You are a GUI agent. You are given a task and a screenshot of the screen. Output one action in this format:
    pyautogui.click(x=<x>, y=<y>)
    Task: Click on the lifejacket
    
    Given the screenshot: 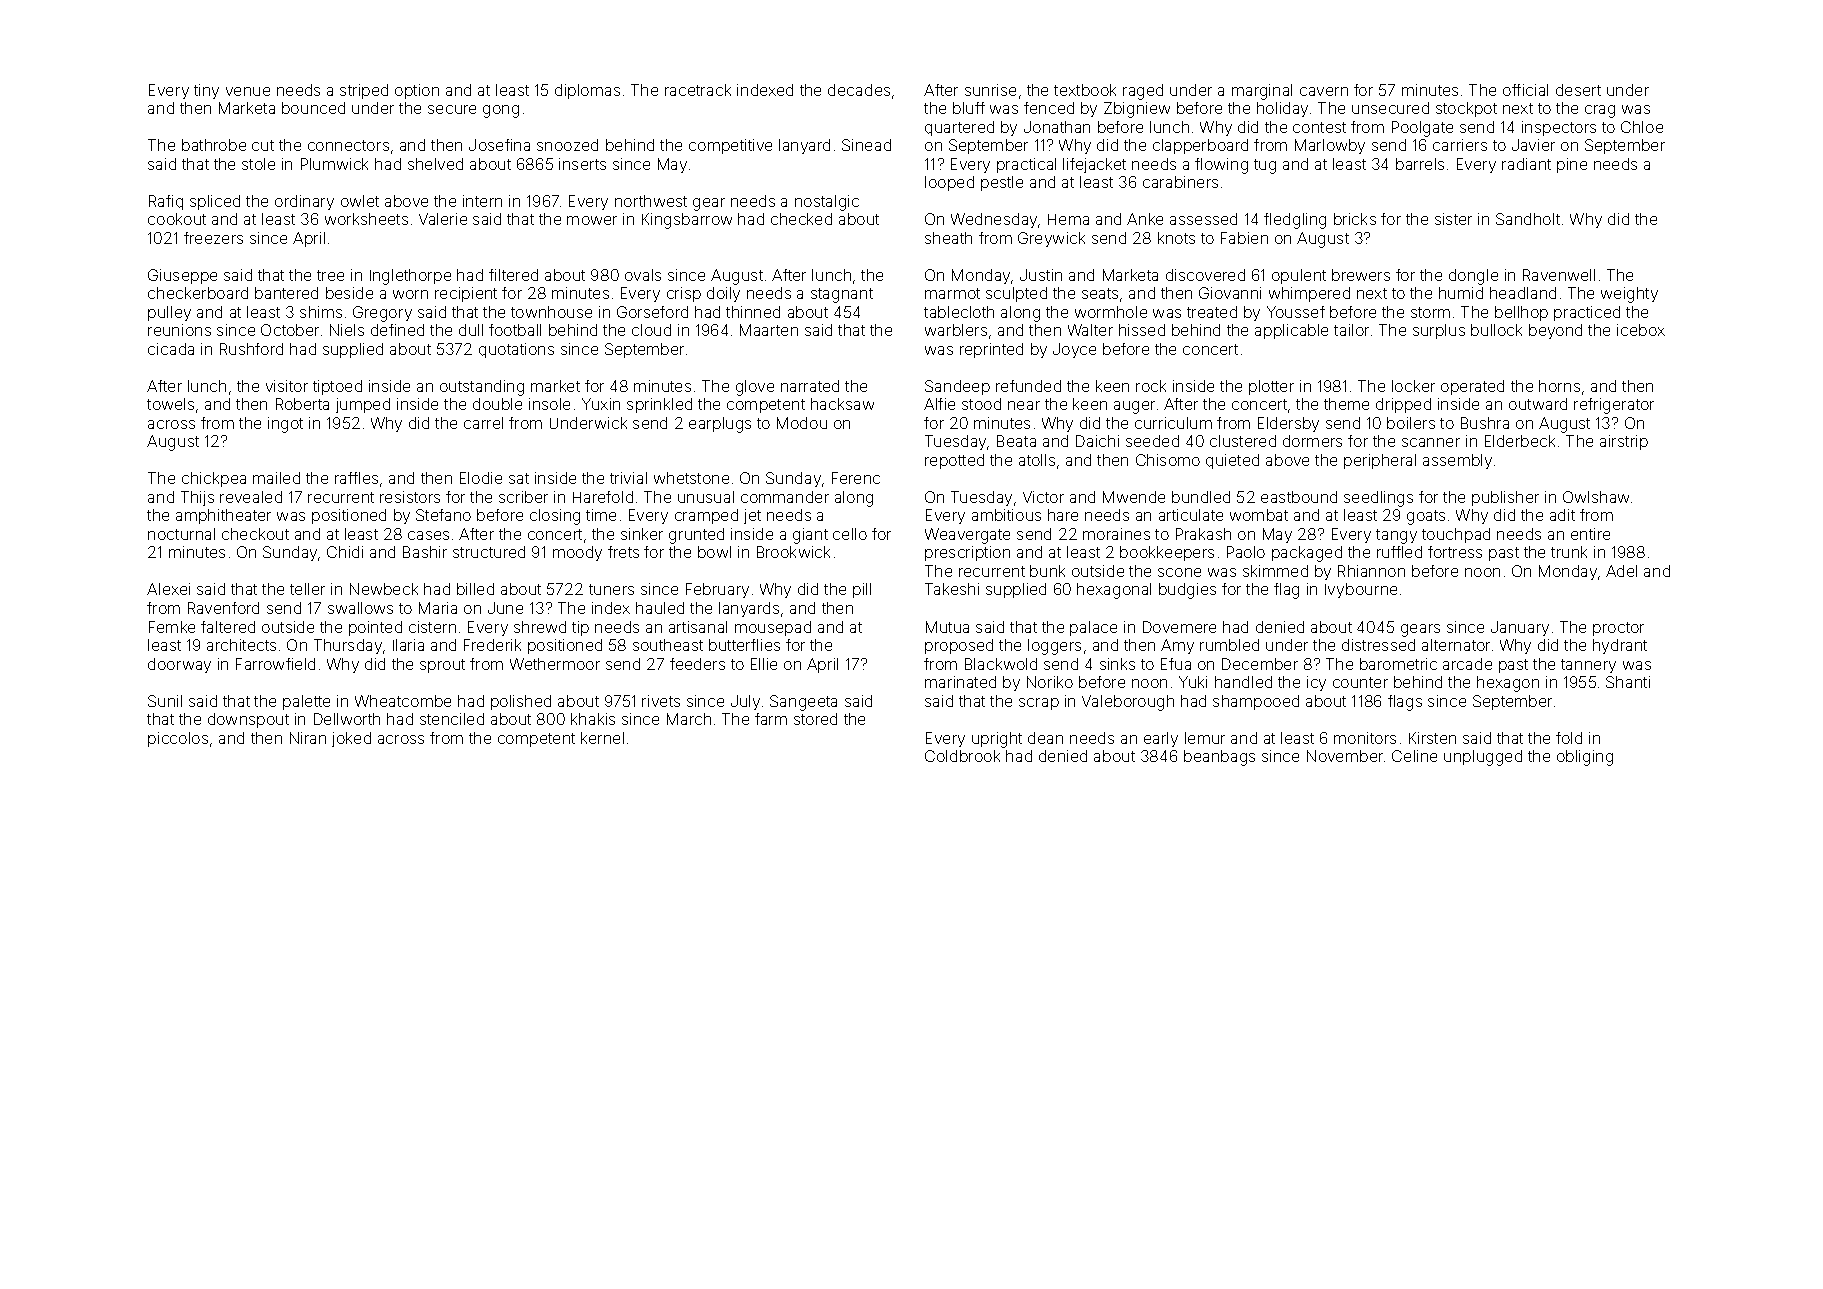 What is the action you would take?
    pyautogui.click(x=1094, y=165)
